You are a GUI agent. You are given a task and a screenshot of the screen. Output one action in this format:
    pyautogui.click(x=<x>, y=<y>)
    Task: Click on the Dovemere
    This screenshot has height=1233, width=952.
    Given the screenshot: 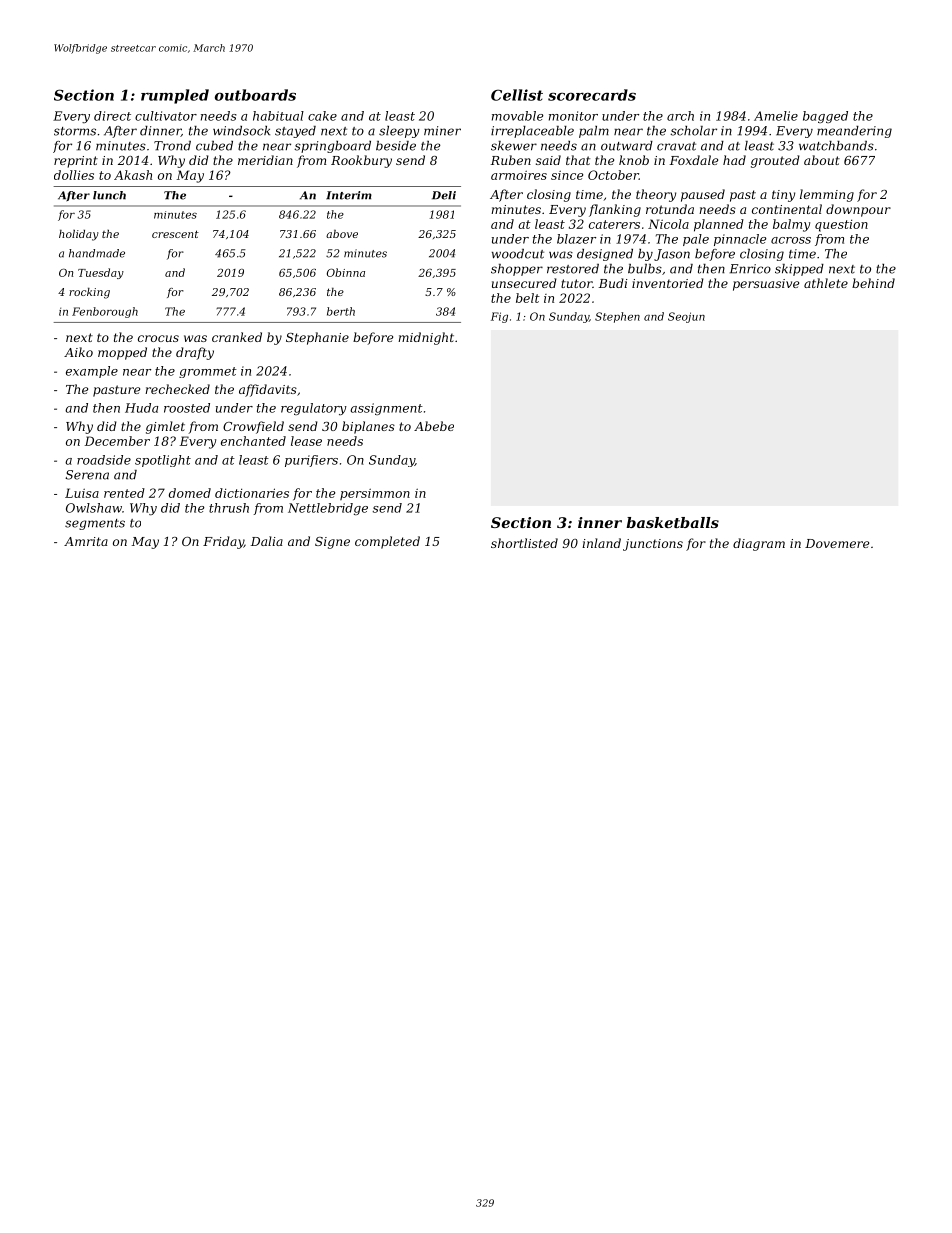 What is the action you would take?
    pyautogui.click(x=837, y=543)
